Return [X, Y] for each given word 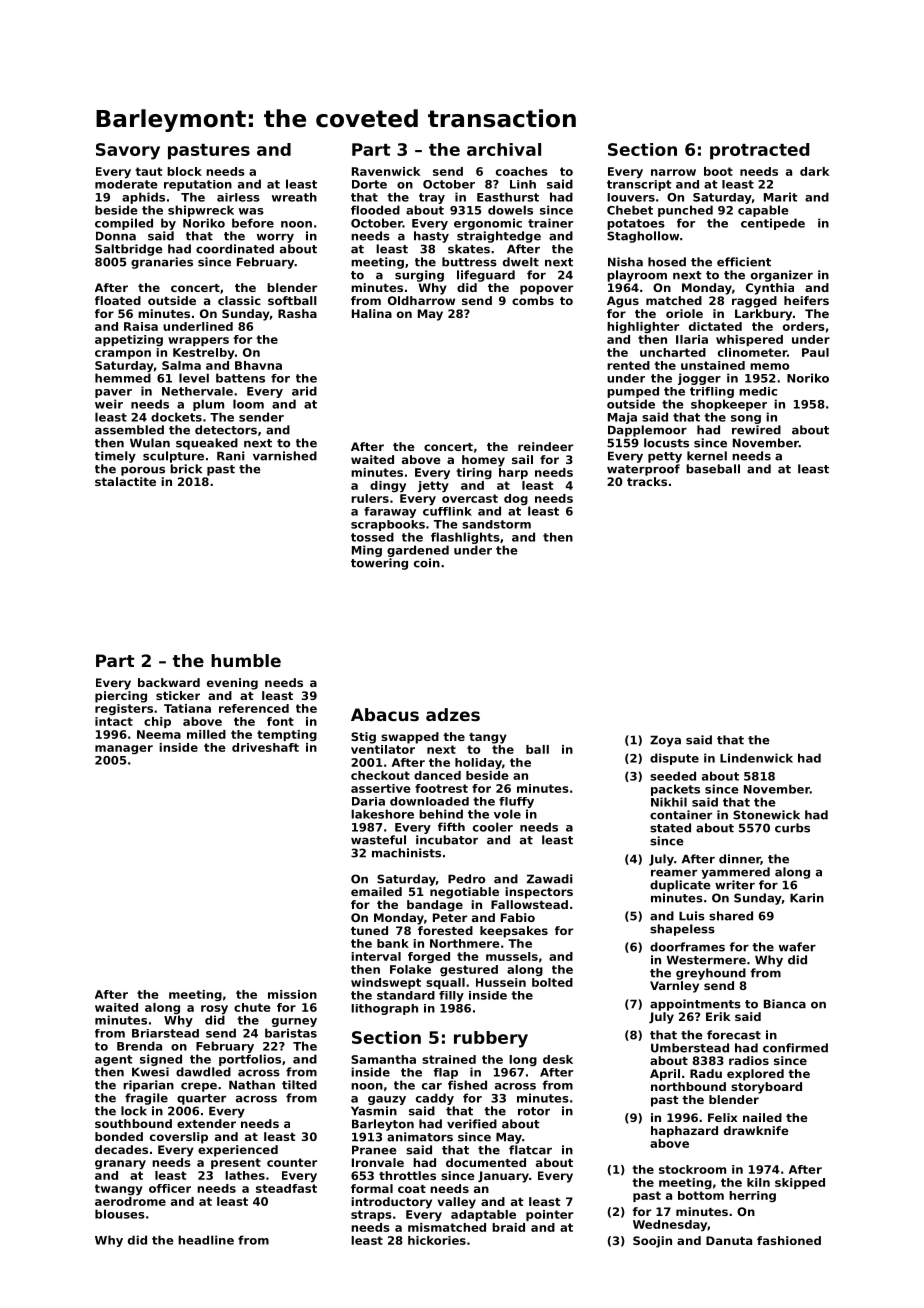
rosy [214, 1010]
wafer [797, 947]
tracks [647, 481]
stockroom [692, 1169]
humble [246, 660]
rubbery [491, 1039]
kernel [707, 456]
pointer [549, 1215]
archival [504, 149]
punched [685, 211]
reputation [198, 185]
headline [206, 1240]
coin [427, 563]
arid [304, 391]
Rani [231, 456]
